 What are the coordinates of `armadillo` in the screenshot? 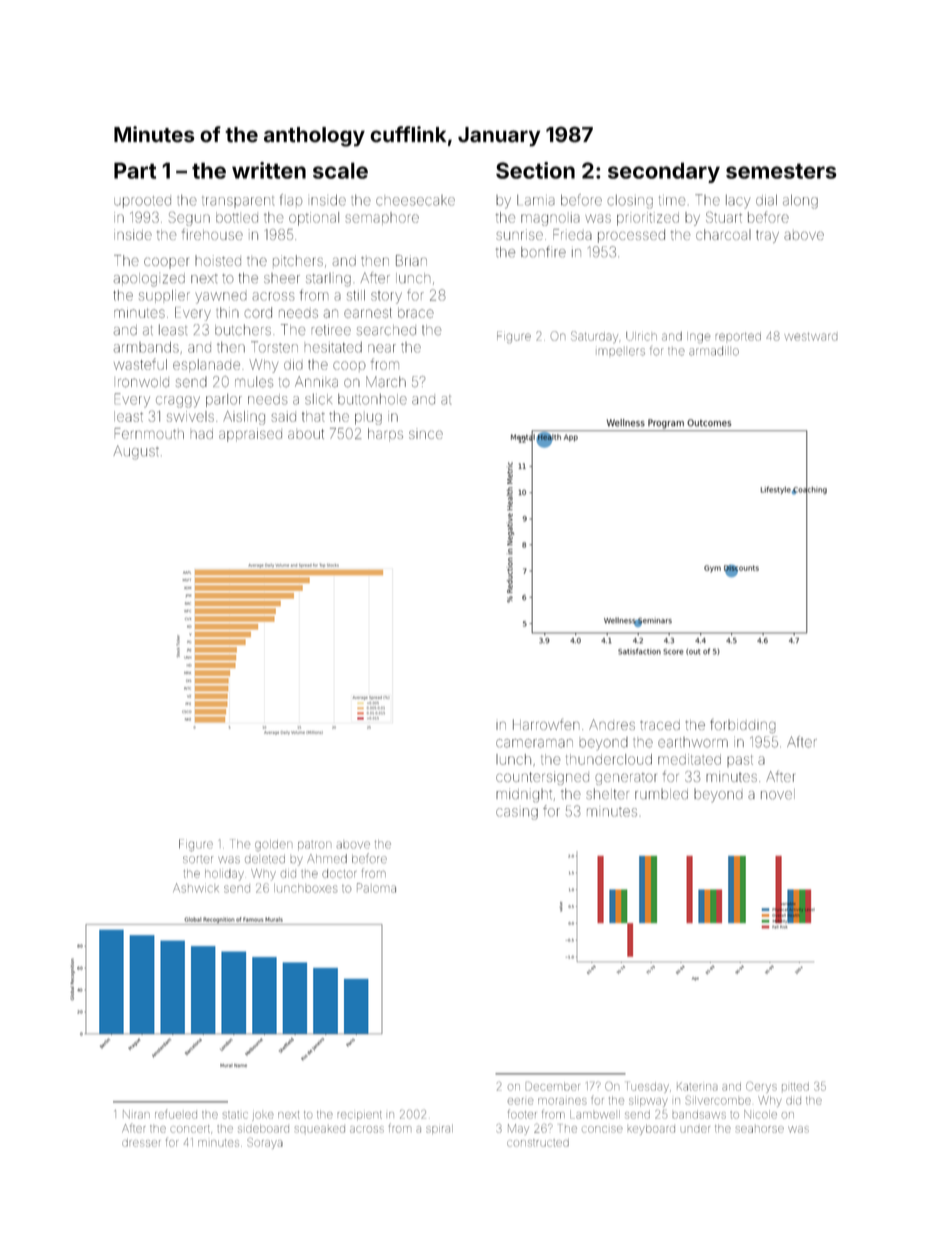 It's located at (714, 351).
